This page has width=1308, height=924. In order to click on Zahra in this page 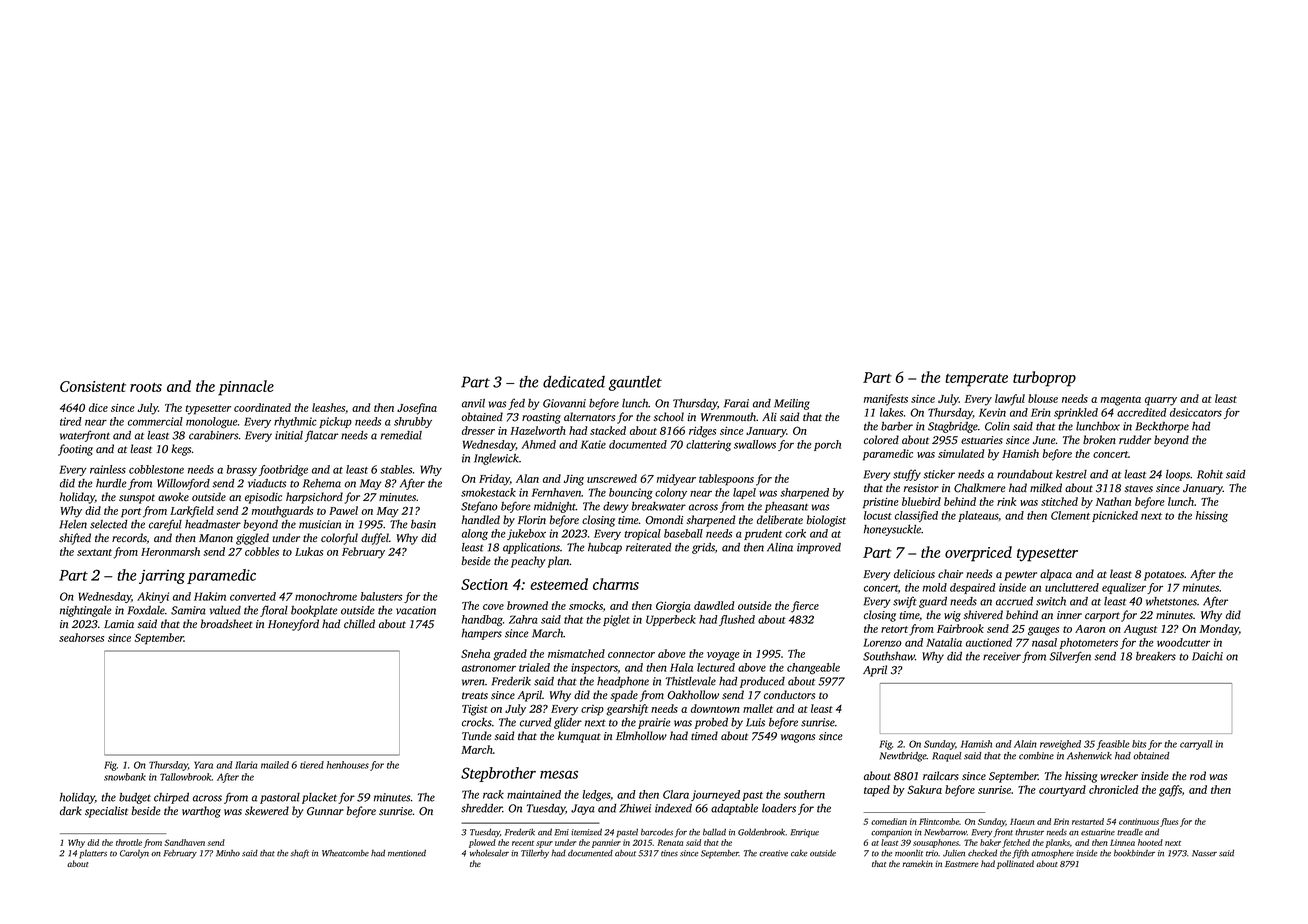, I will do `click(523, 619)`.
